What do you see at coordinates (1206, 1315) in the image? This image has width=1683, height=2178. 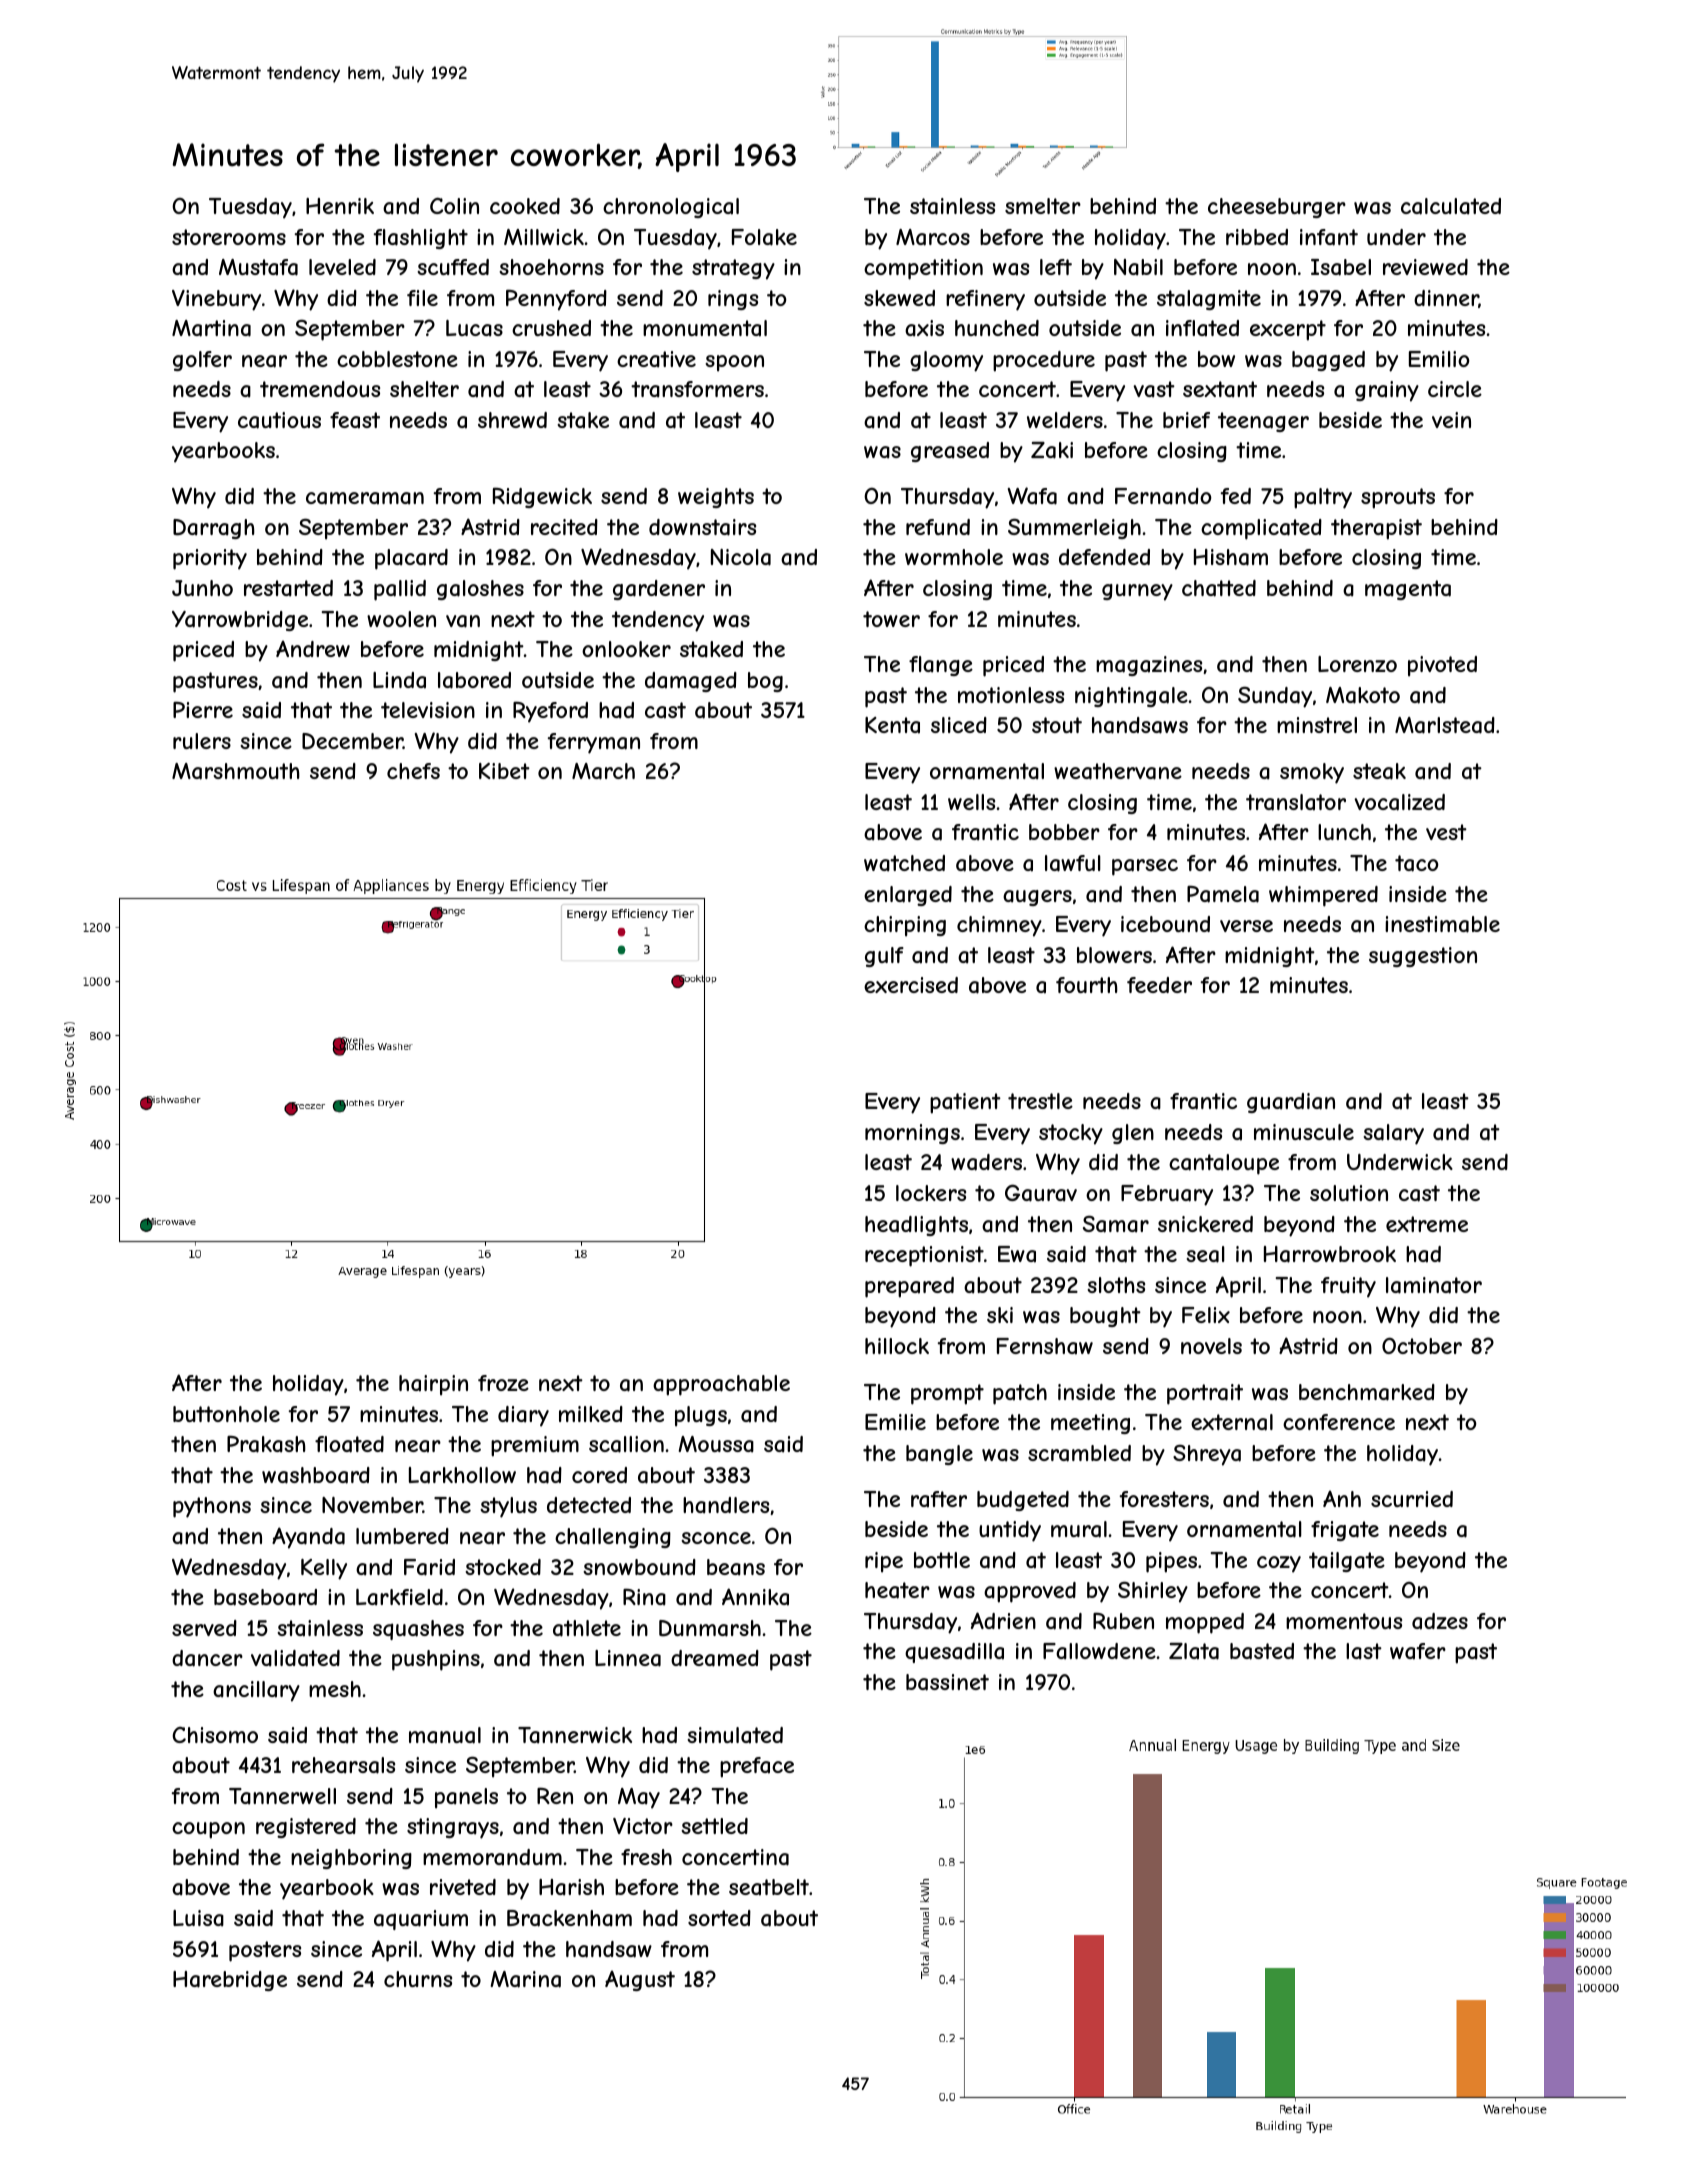 I see `Felix` at bounding box center [1206, 1315].
